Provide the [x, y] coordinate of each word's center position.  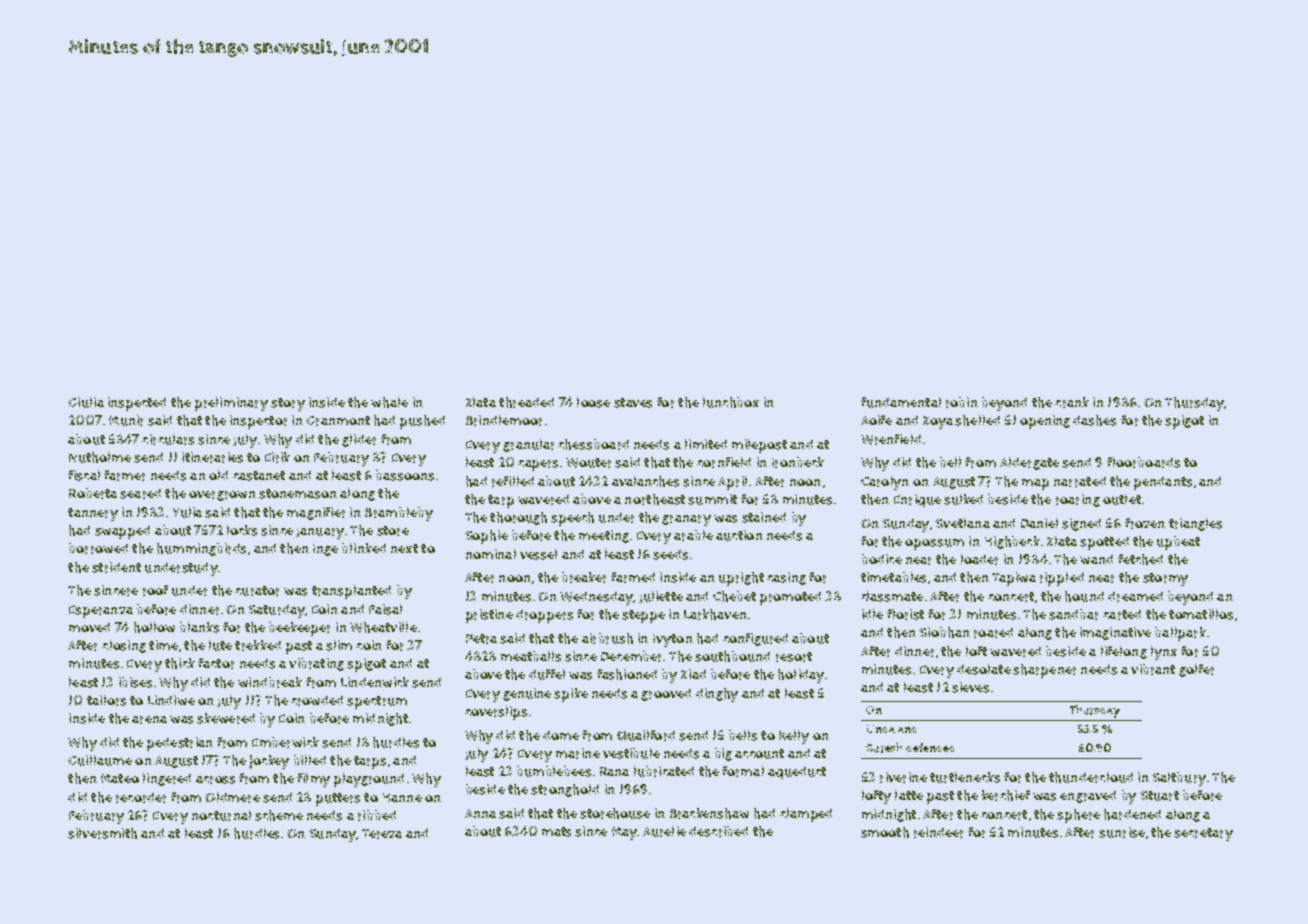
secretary [1203, 834]
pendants [1163, 483]
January [320, 533]
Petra [481, 639]
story [288, 404]
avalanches [645, 481]
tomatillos [1201, 614]
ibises [135, 682]
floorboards [1143, 462]
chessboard [593, 444]
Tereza [382, 834]
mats [556, 832]
